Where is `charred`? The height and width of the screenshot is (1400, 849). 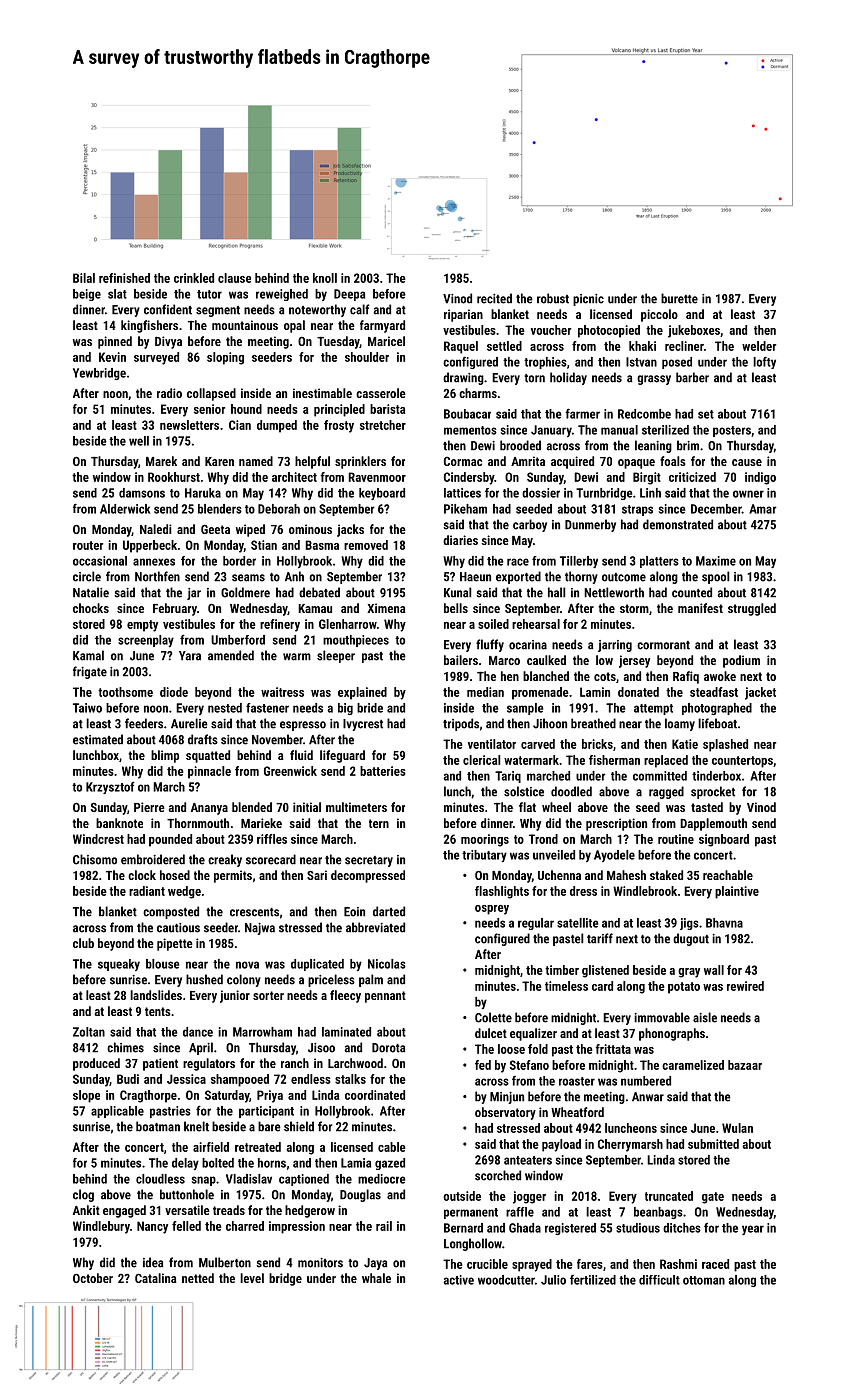
charred is located at coordinates (245, 1226).
